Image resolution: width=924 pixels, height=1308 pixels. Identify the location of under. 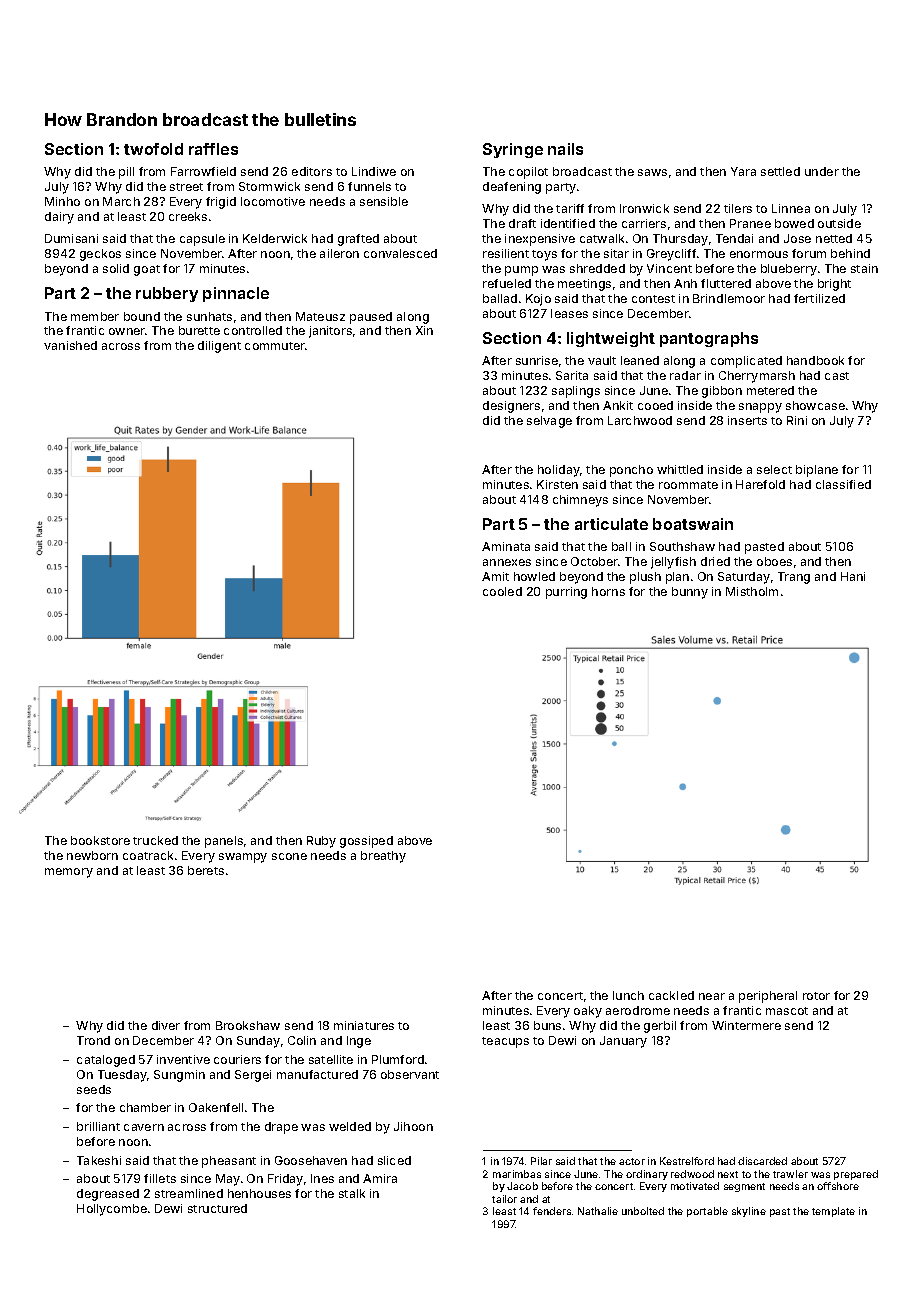
(822, 171).
